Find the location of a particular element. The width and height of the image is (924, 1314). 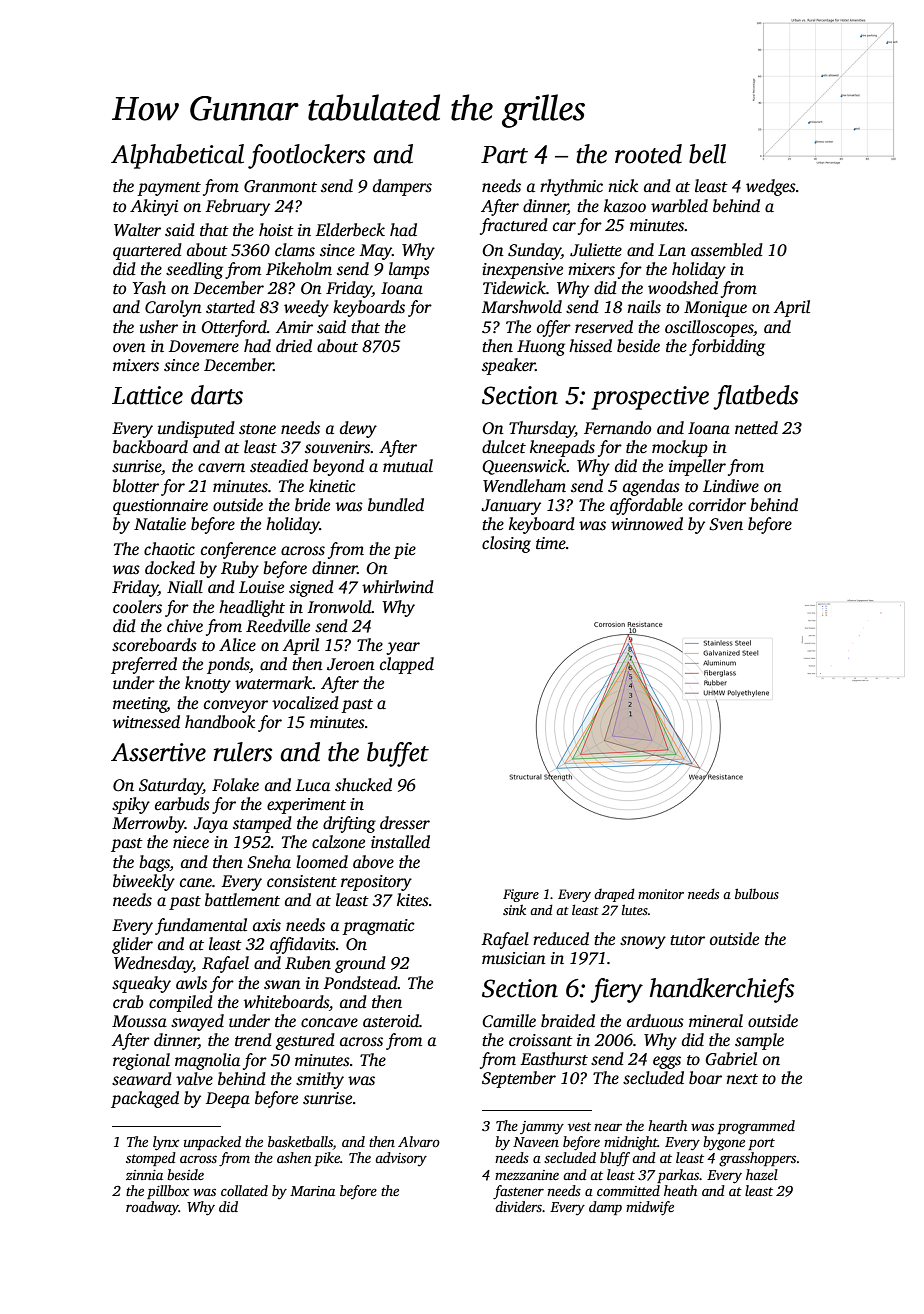

roadway is located at coordinates (152, 1208).
